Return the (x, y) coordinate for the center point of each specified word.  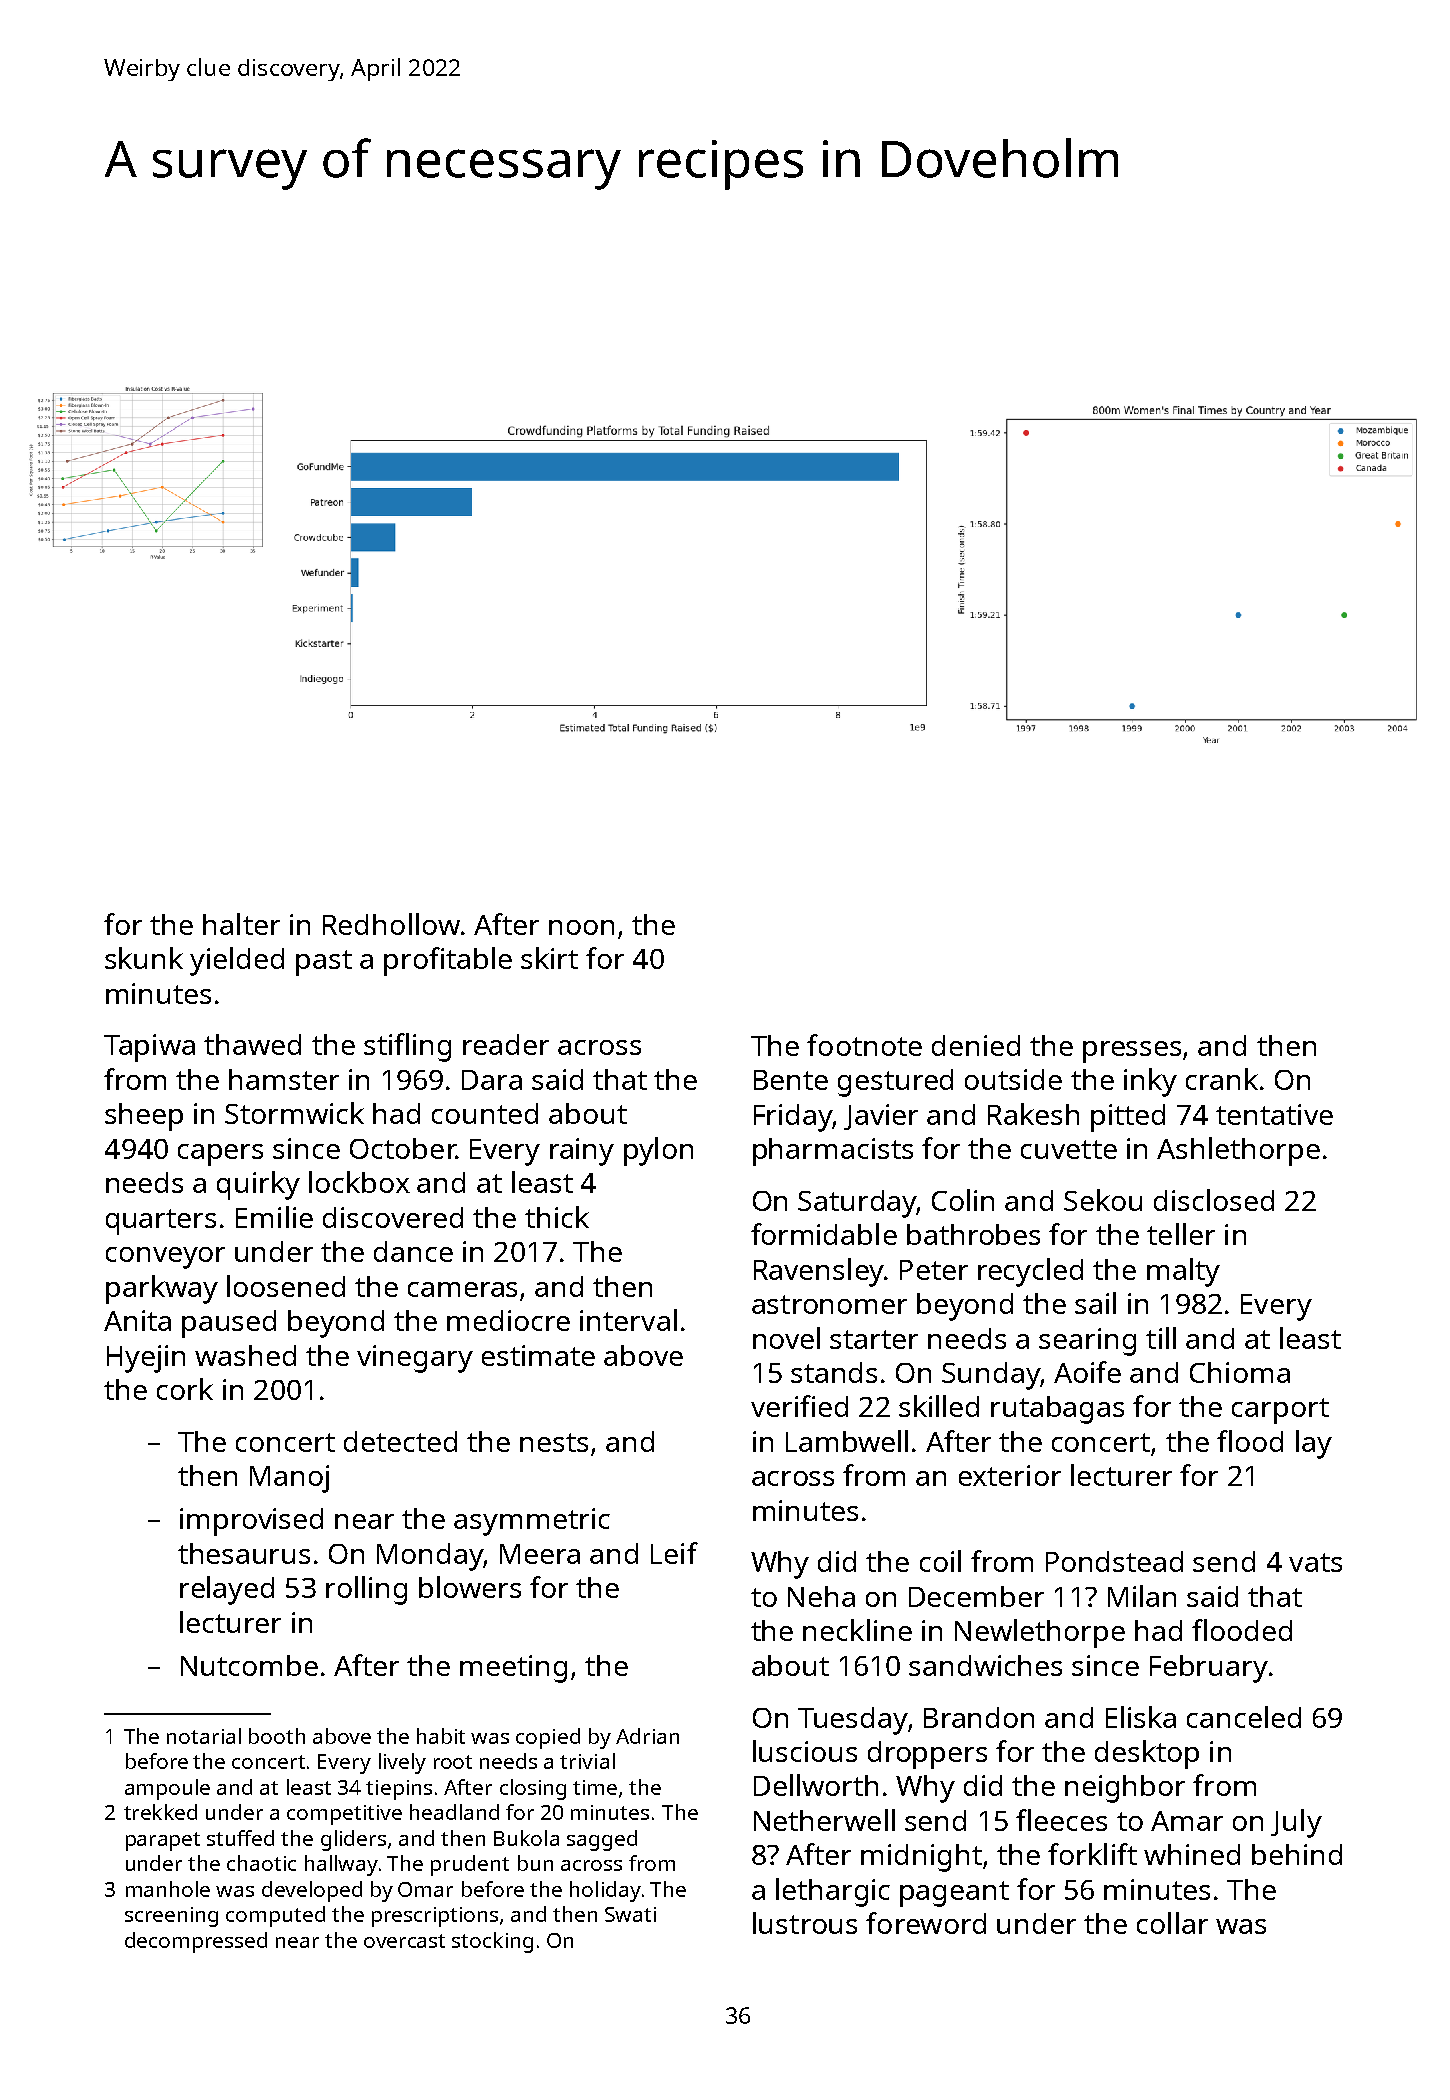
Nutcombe (249, 1665)
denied (976, 1045)
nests (554, 1442)
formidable (824, 1234)
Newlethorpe (1040, 1633)
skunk (144, 958)
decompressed (196, 1942)
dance (413, 1251)
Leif (674, 1553)
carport (1280, 1411)
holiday (605, 1891)
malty (1183, 1272)
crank (1222, 1079)
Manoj (289, 1479)
